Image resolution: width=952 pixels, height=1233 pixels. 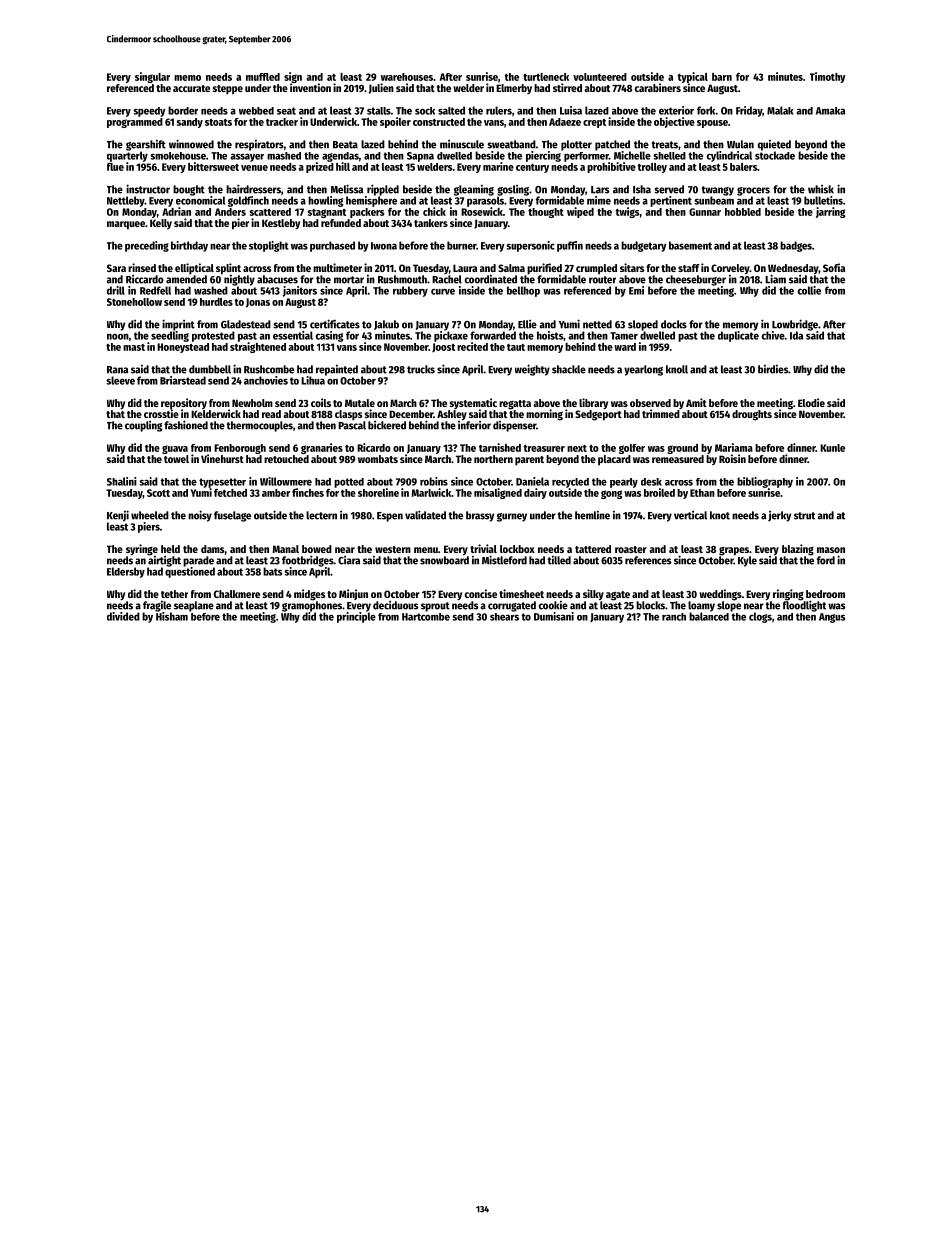 What do you see at coordinates (142, 550) in the screenshot?
I see `syringe` at bounding box center [142, 550].
